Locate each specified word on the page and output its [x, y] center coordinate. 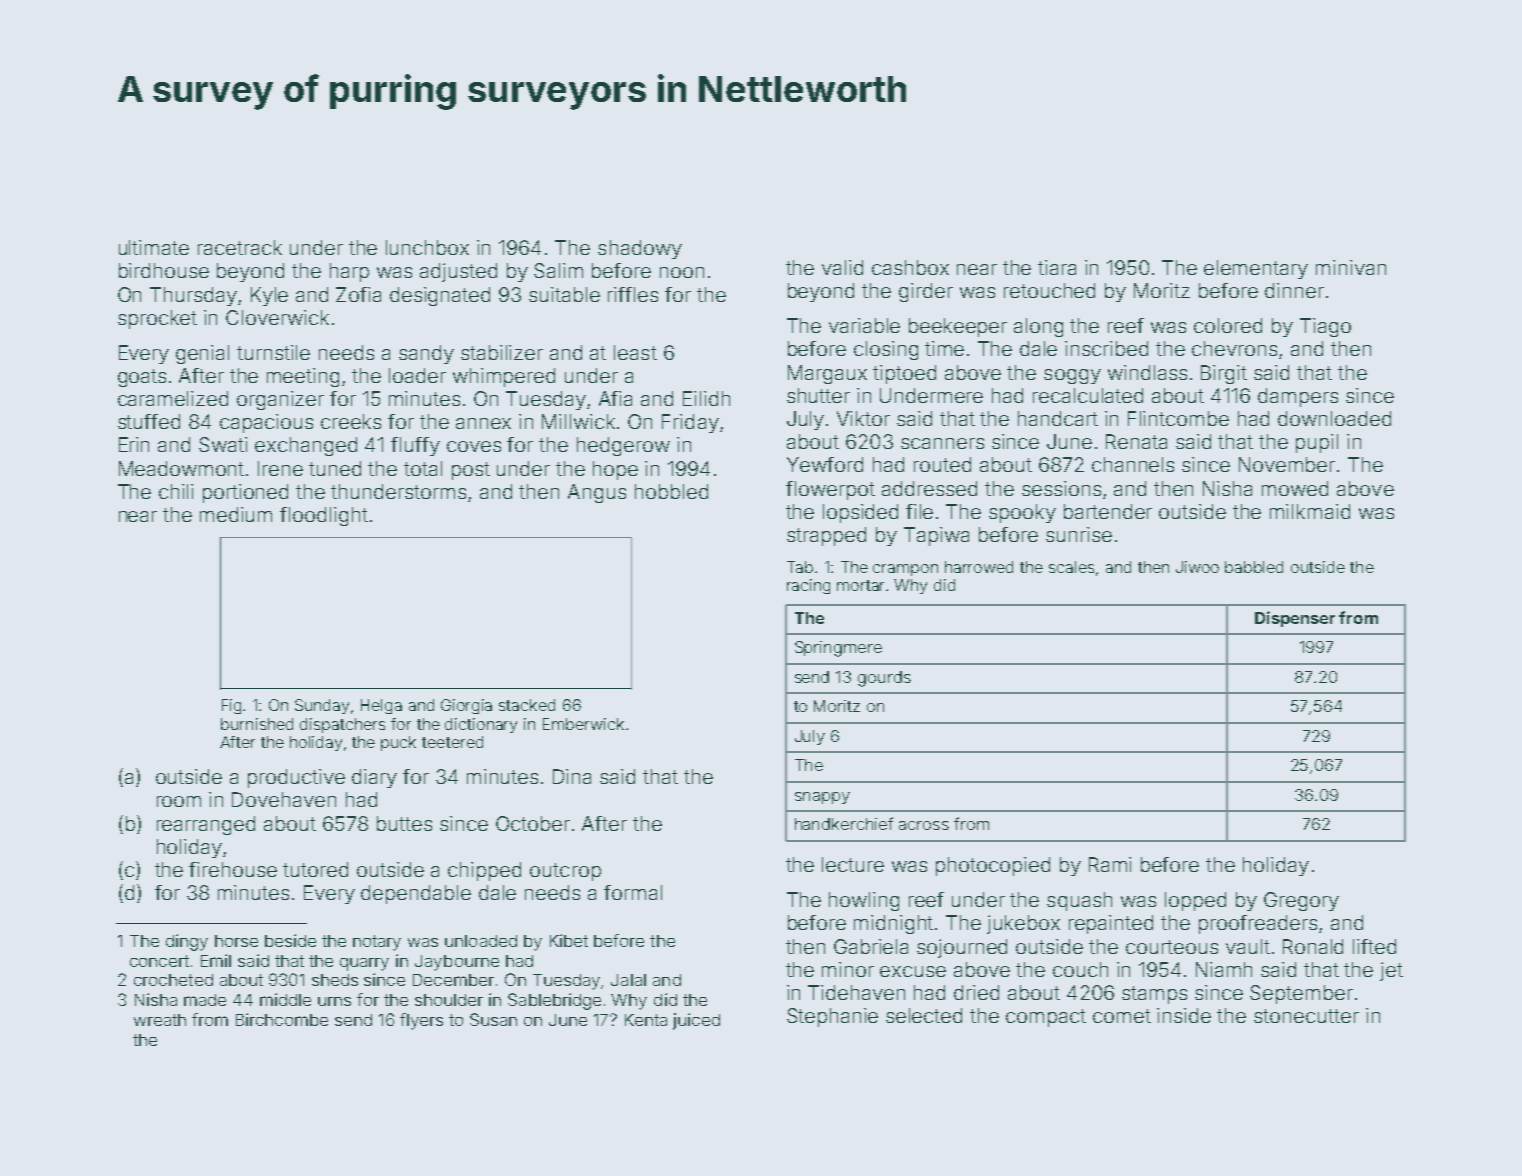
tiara [1057, 267]
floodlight [324, 516]
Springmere [838, 649]
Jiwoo [1197, 567]
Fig [231, 706]
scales [1071, 567]
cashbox [910, 267]
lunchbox [427, 247]
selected [924, 1015]
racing [808, 586]
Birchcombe [282, 1019]
